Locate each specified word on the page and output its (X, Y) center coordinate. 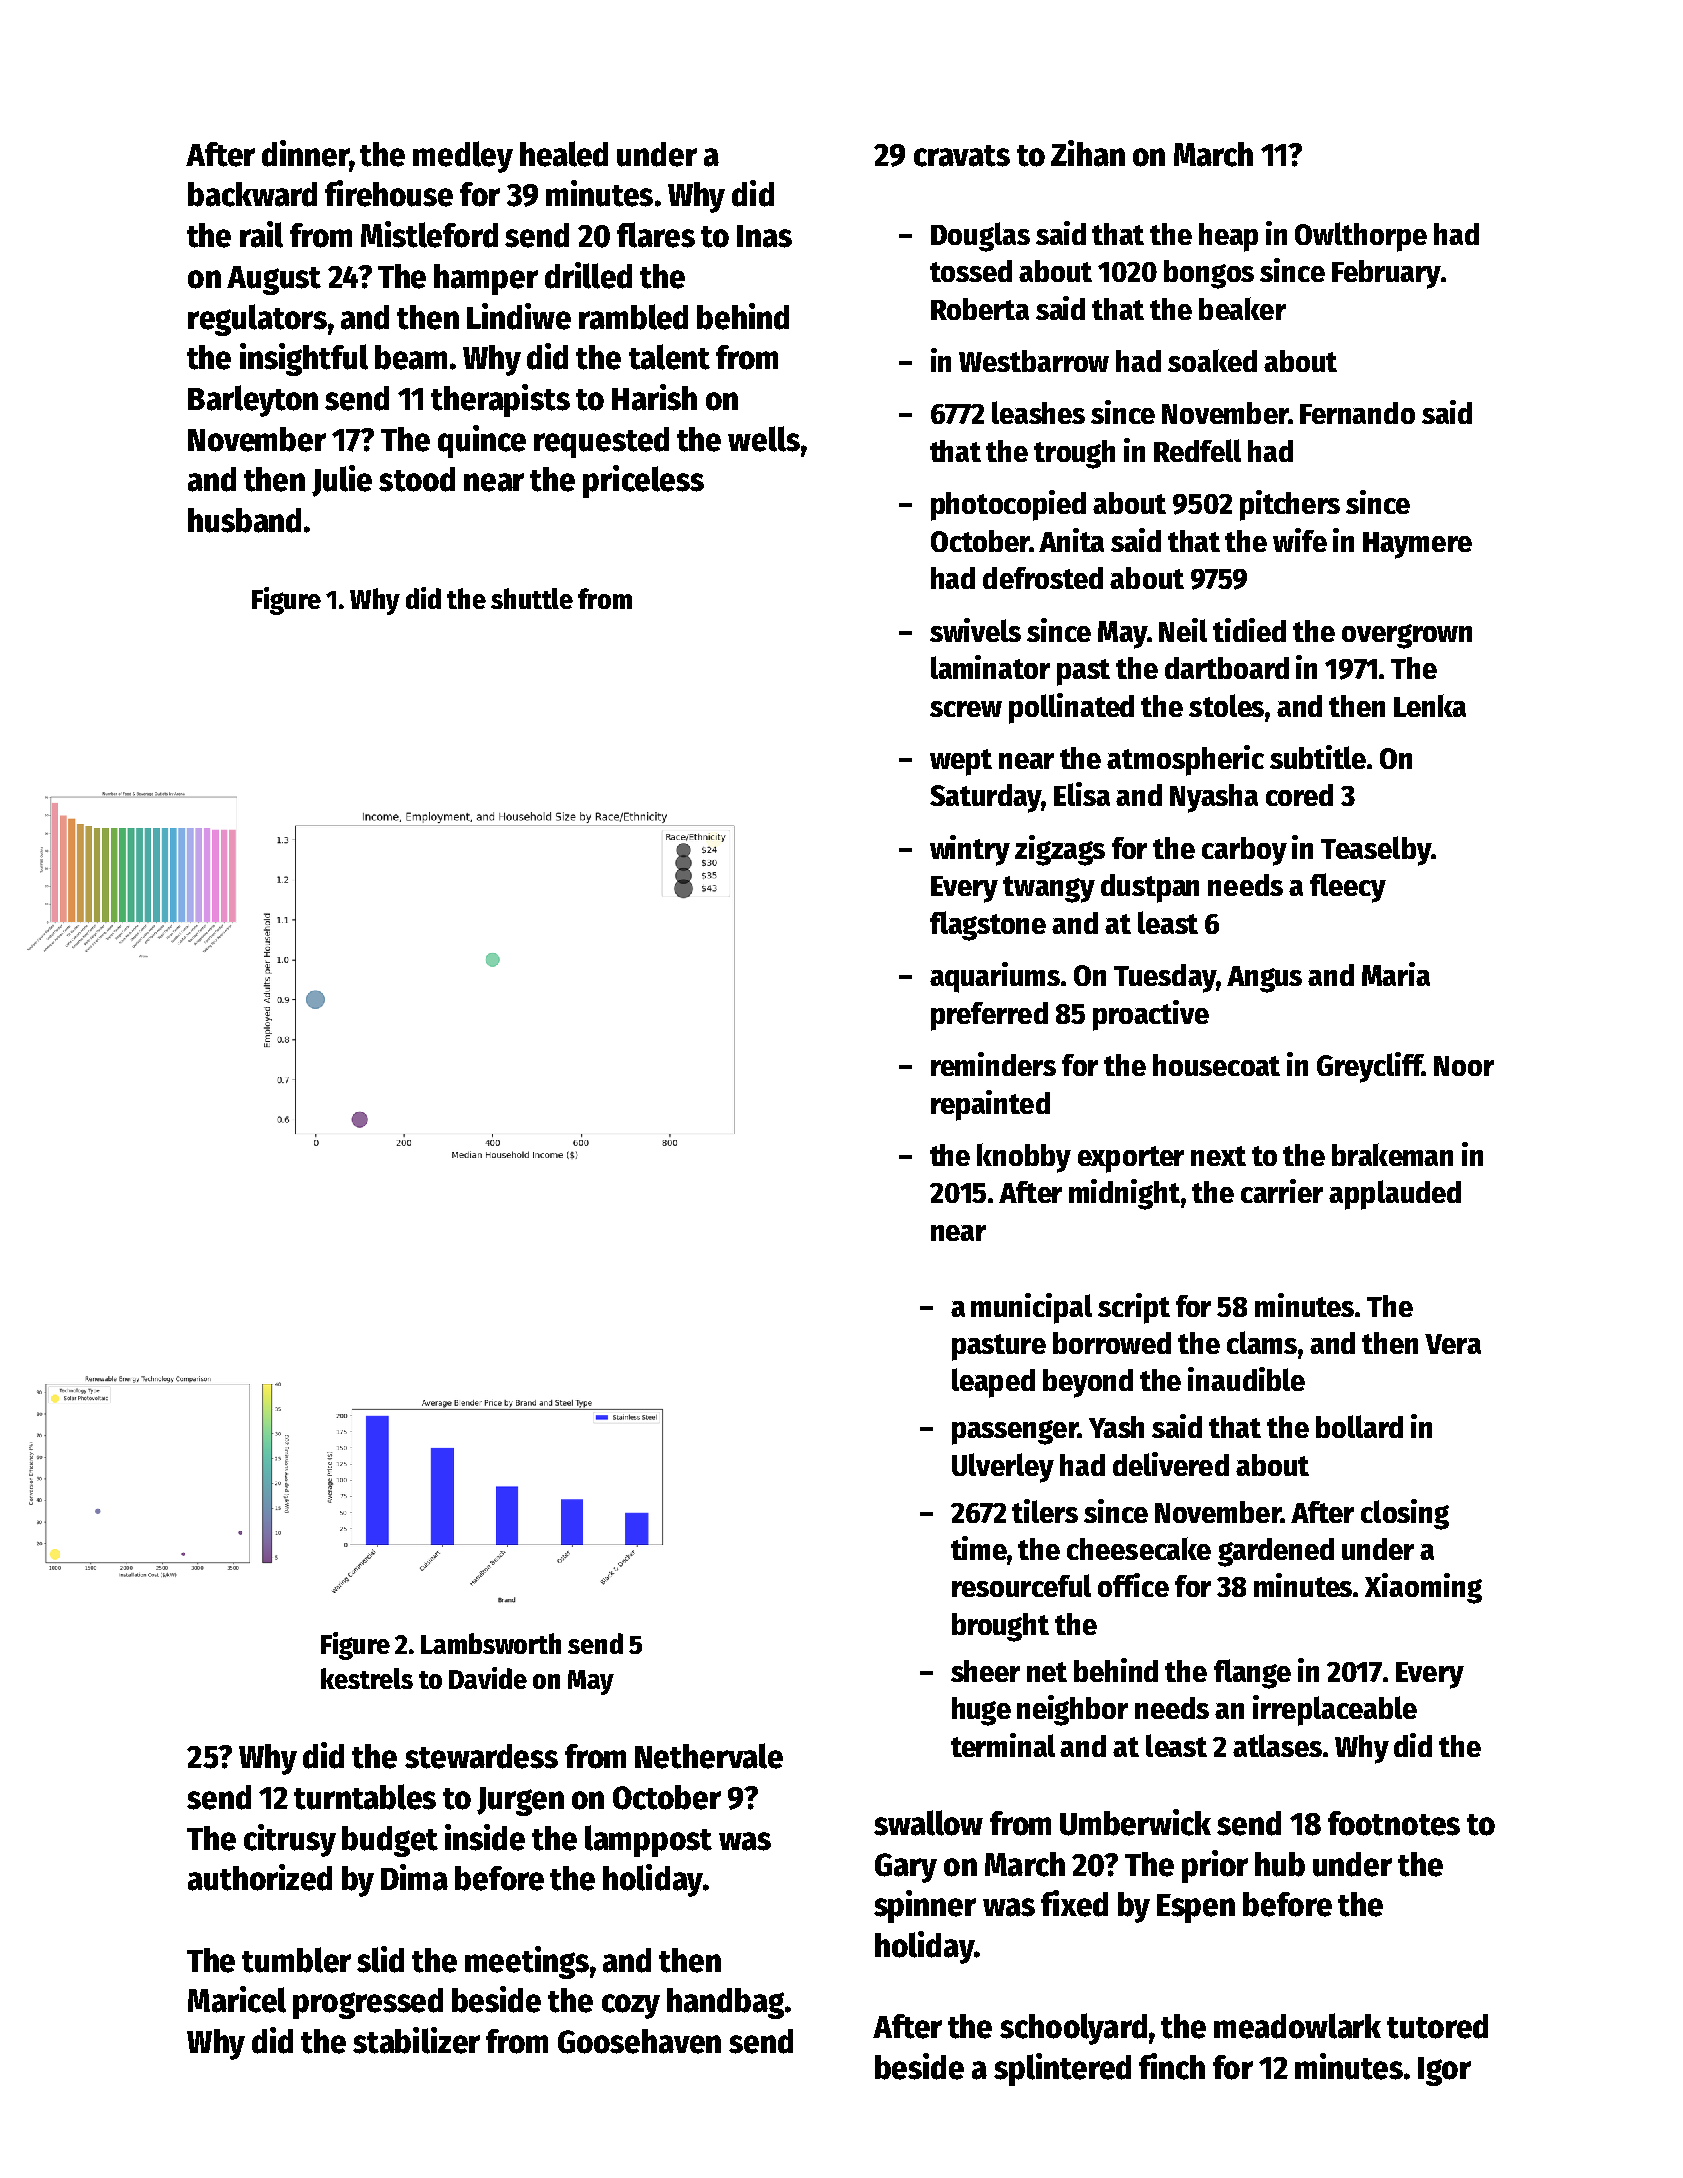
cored (1299, 795)
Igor (1444, 2071)
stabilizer (416, 2040)
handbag (725, 2003)
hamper (486, 279)
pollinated (1071, 708)
